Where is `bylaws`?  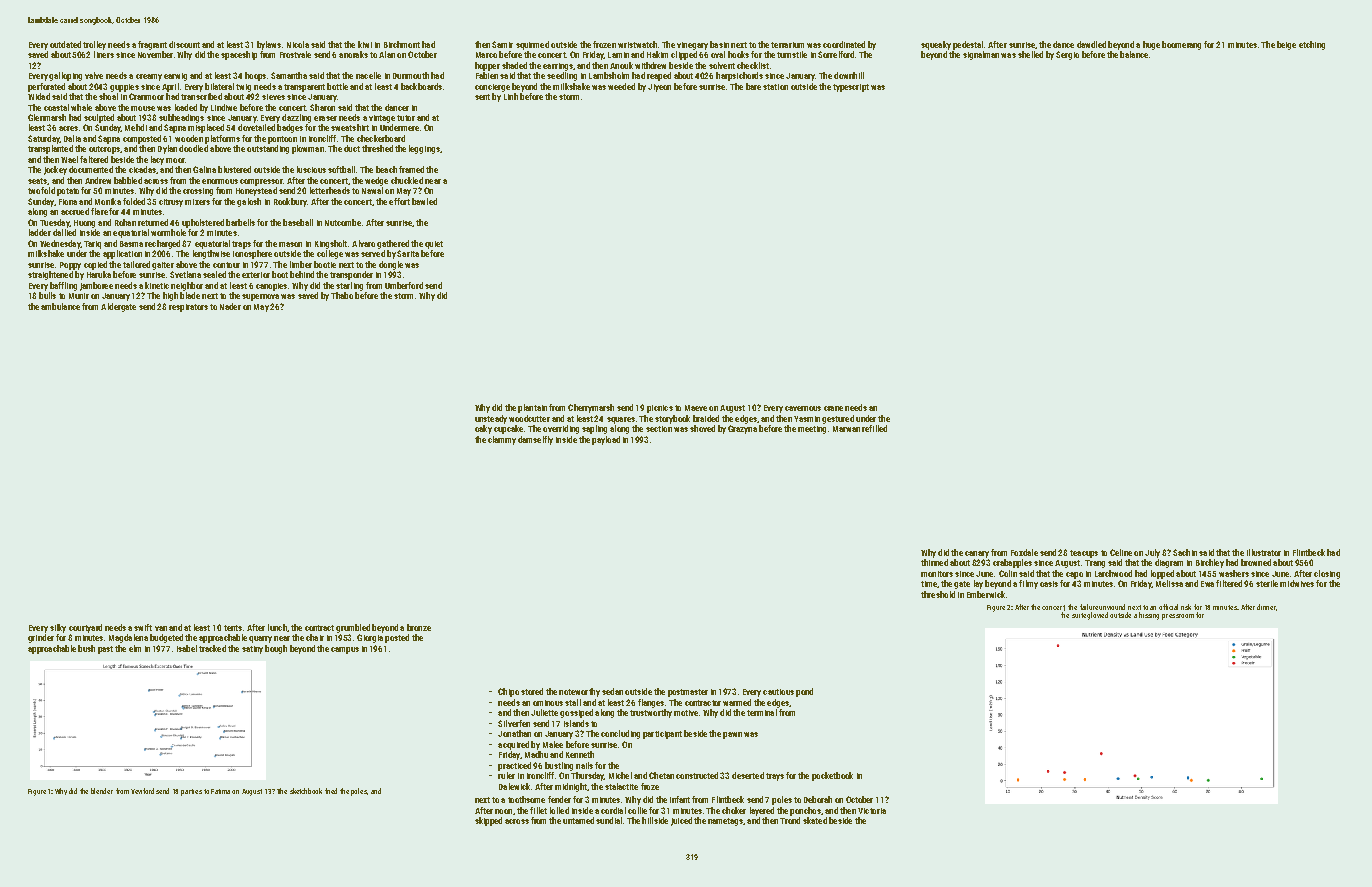
bylaws is located at coordinates (269, 45).
